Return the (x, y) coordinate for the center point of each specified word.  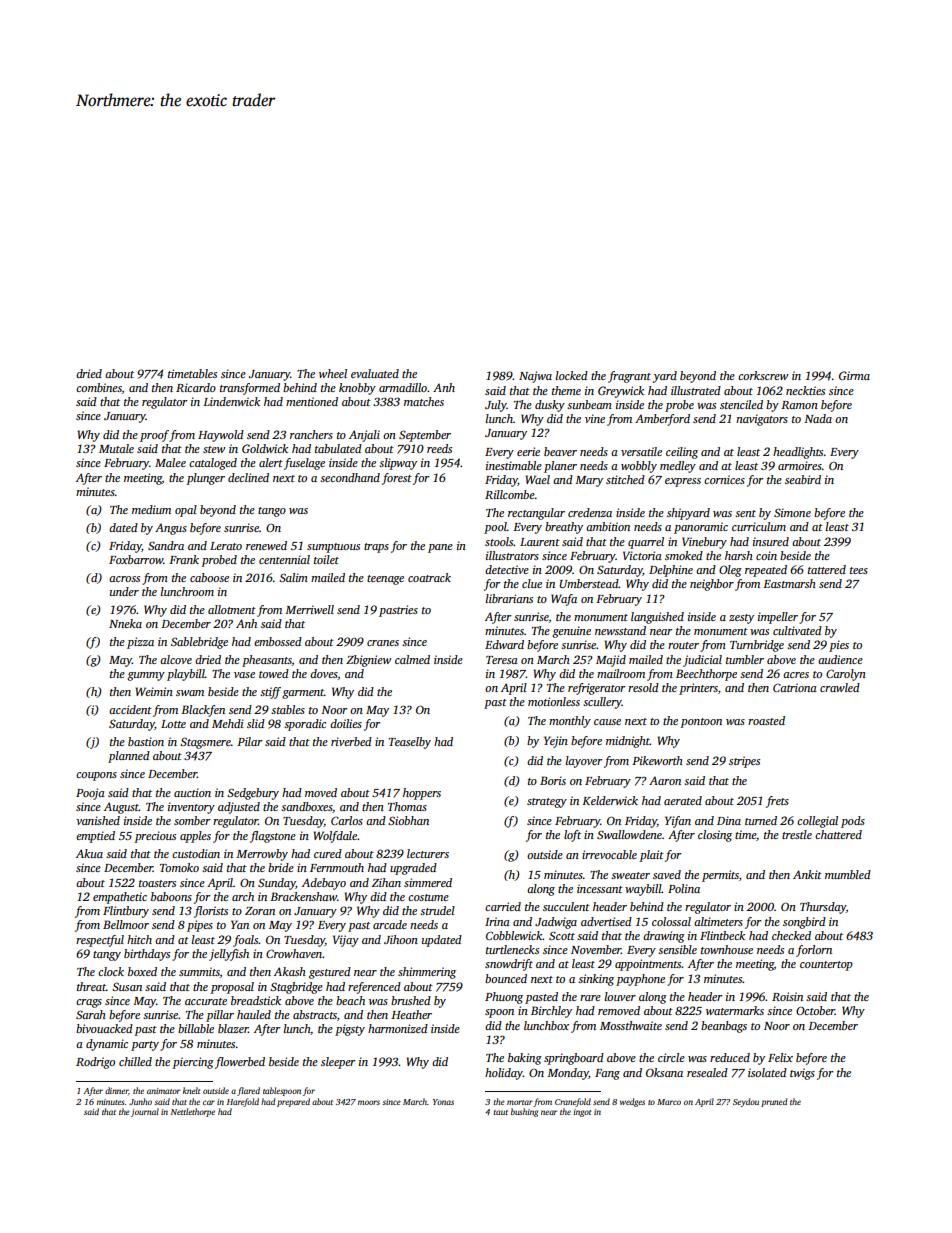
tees (859, 570)
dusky (550, 406)
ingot (582, 1113)
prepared (293, 1102)
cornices (724, 479)
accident (130, 709)
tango (272, 512)
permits (720, 876)
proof (154, 436)
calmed (412, 659)
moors (369, 1102)
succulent (566, 906)
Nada (818, 418)
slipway (398, 464)
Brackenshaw (303, 896)
